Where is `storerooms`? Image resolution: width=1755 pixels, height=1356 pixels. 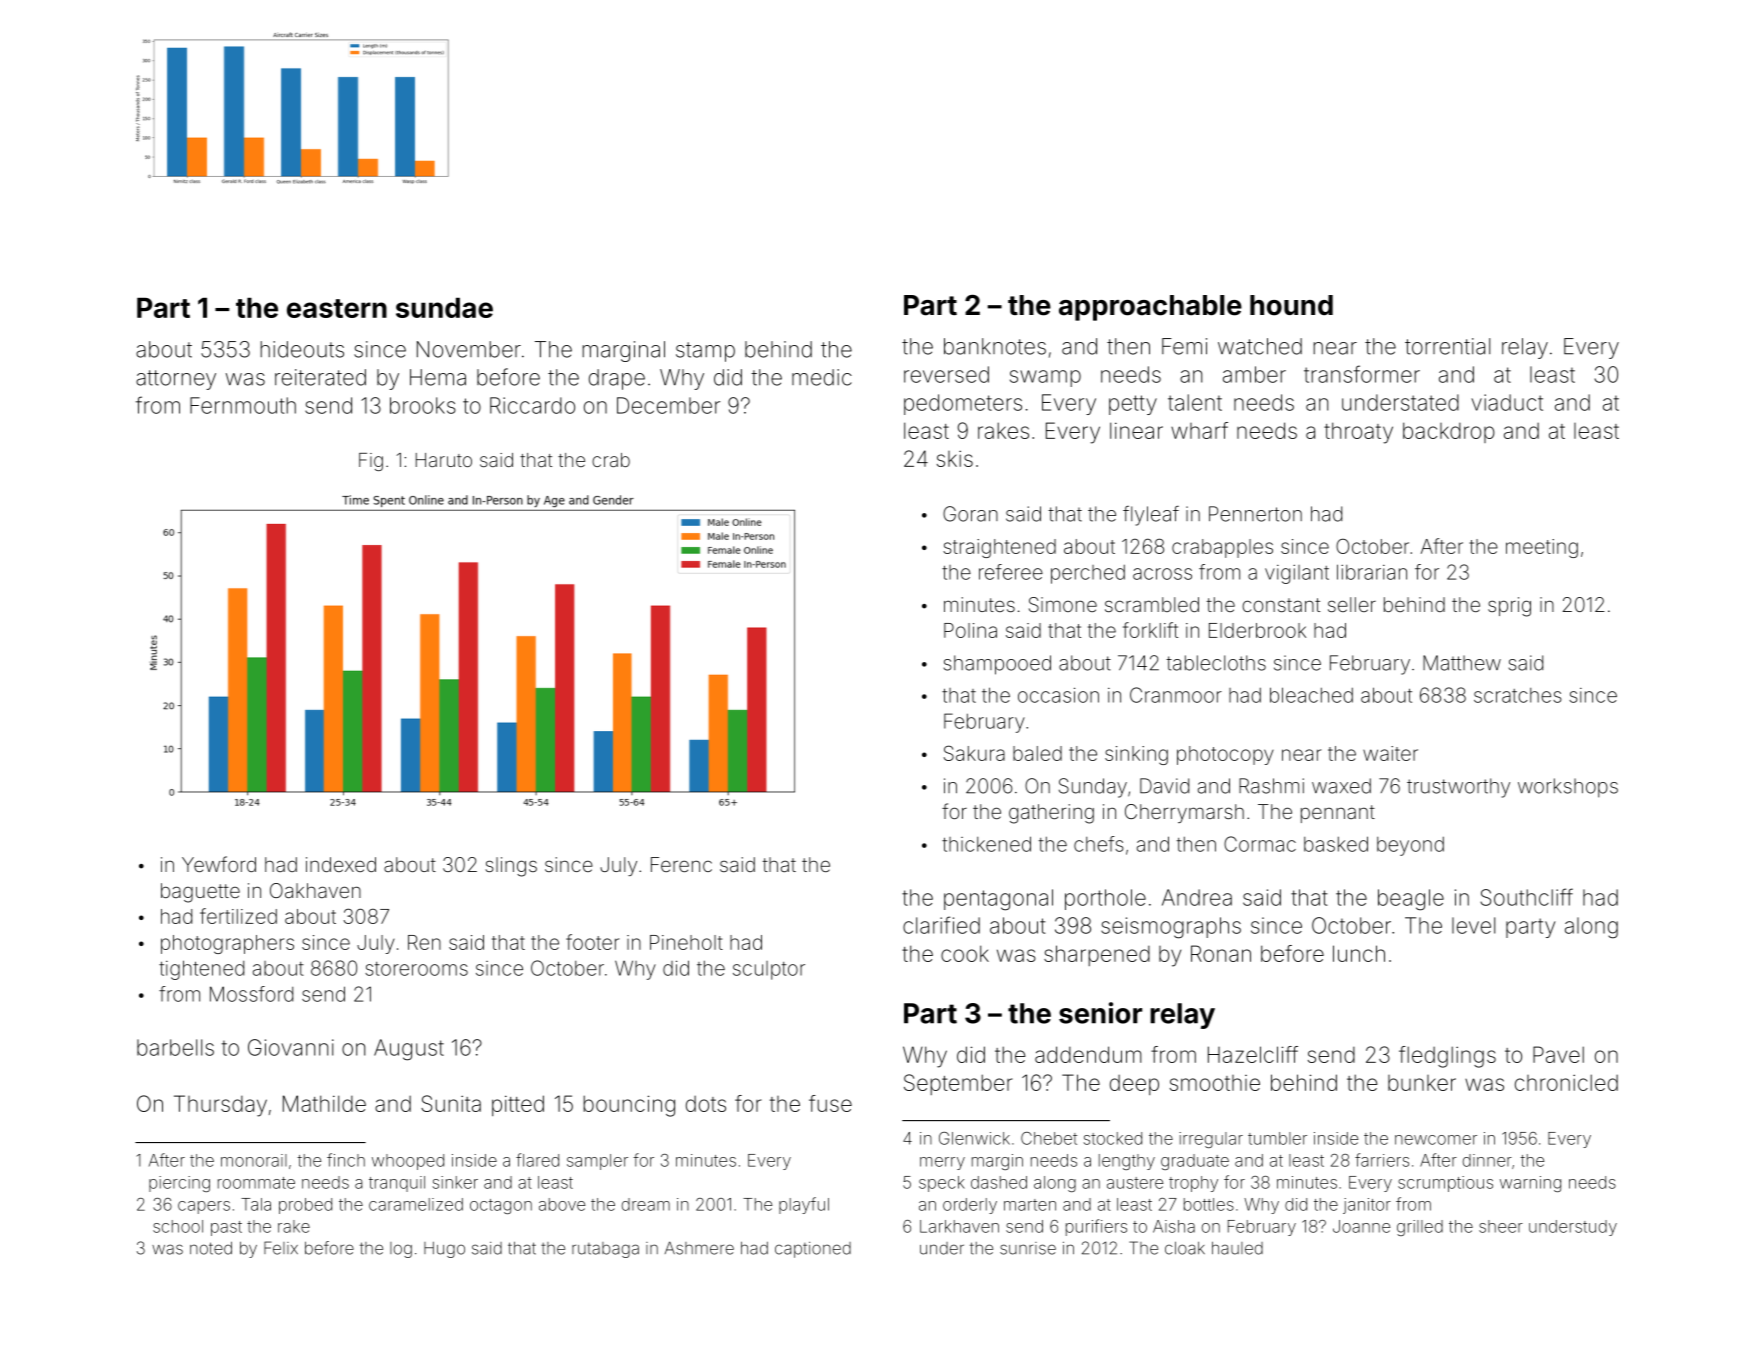 storerooms is located at coordinates (416, 969).
